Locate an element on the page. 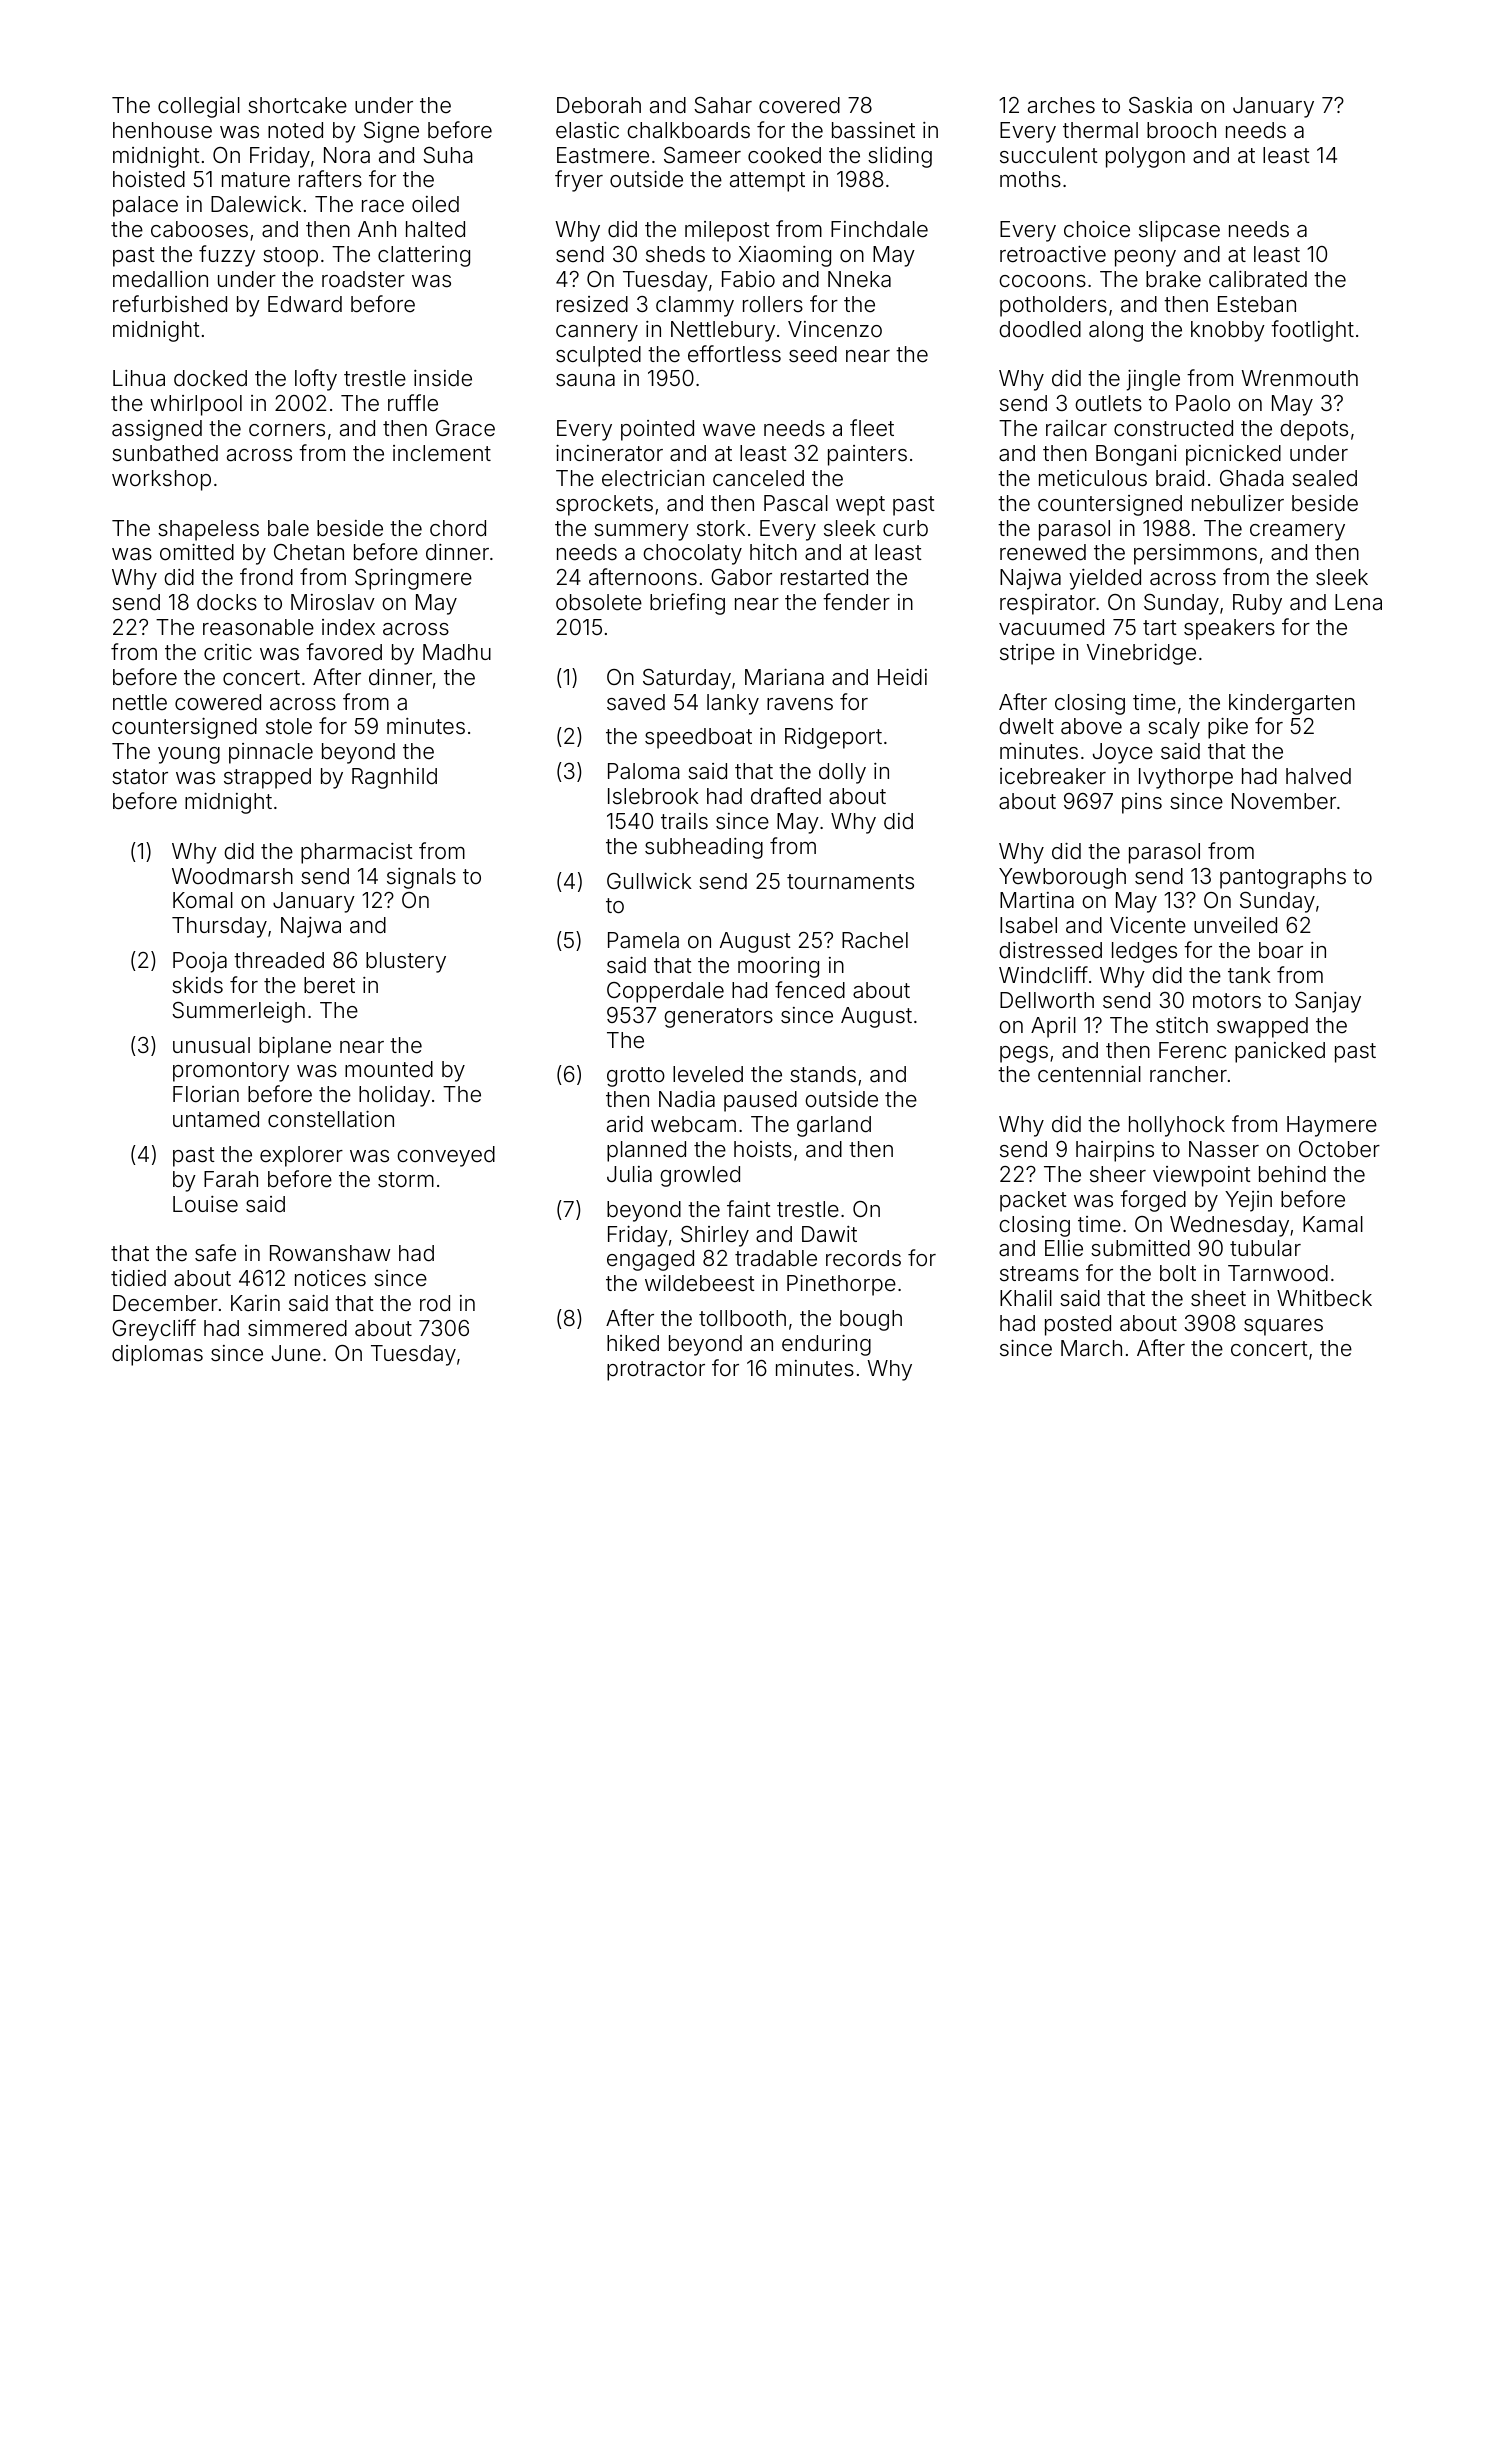 The height and width of the page is (2464, 1496). bassinet is located at coordinates (873, 130).
